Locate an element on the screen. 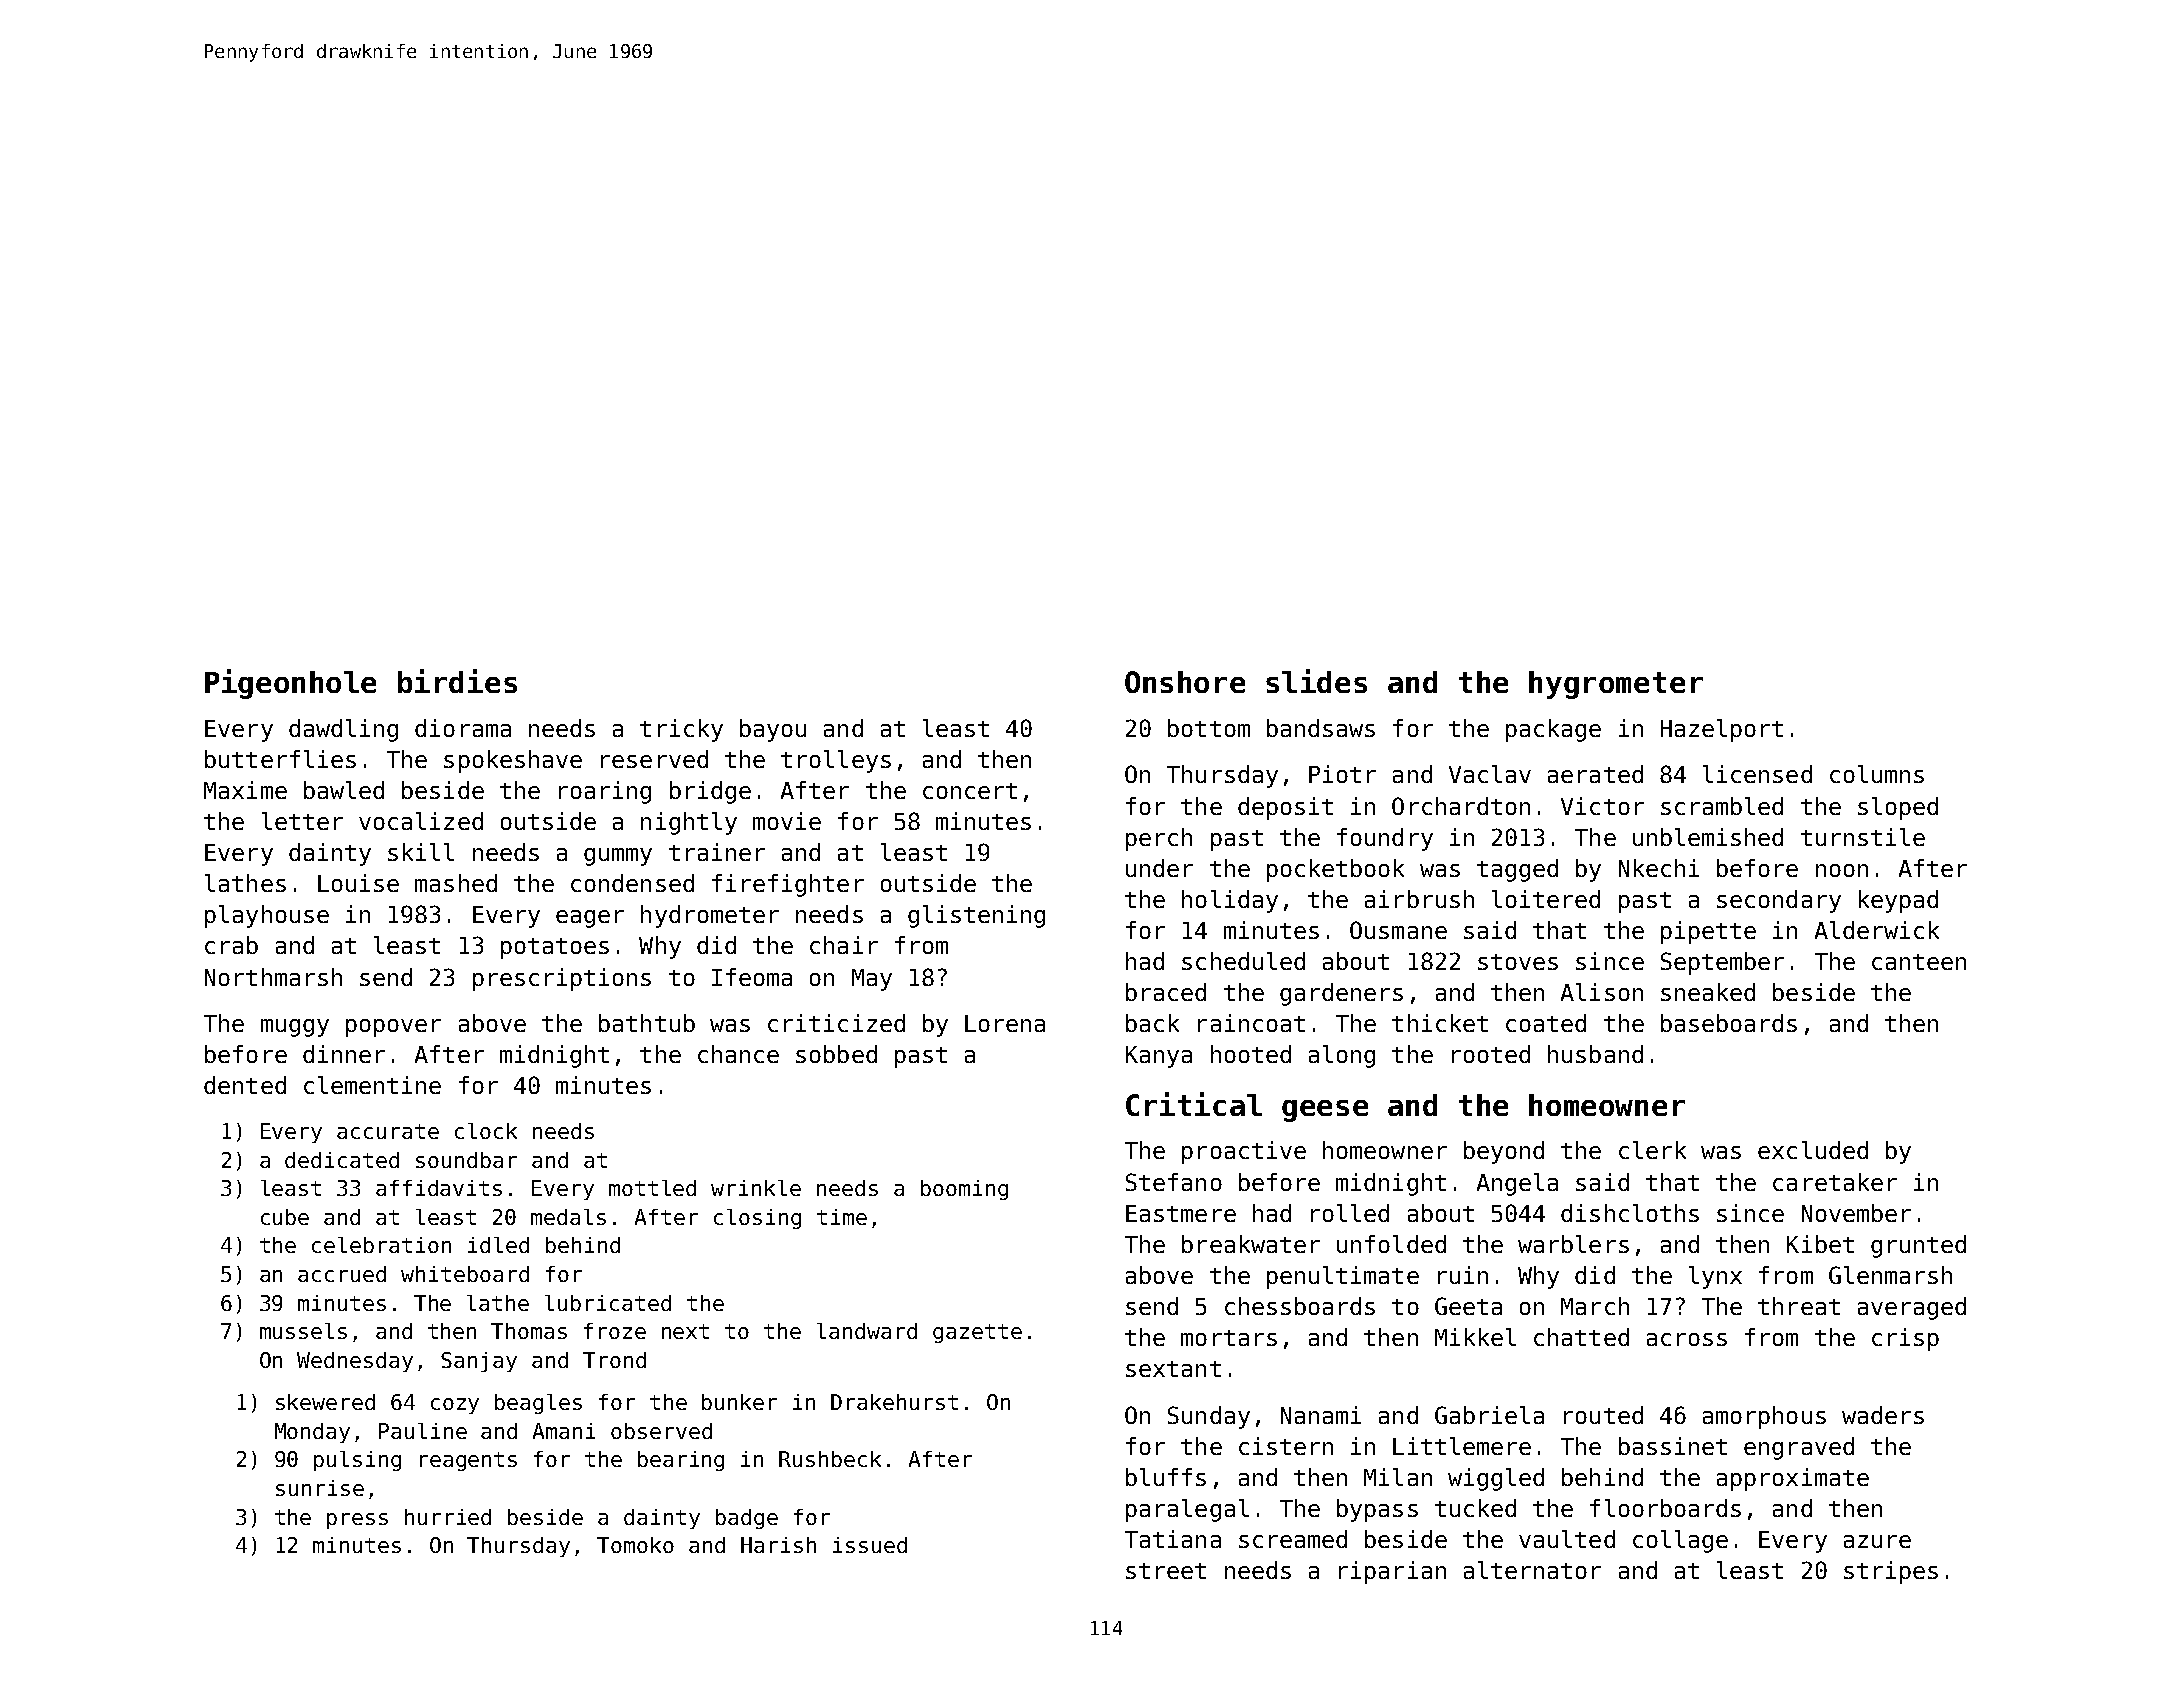 This screenshot has height=1683, width=2178. mashed is located at coordinates (456, 883).
